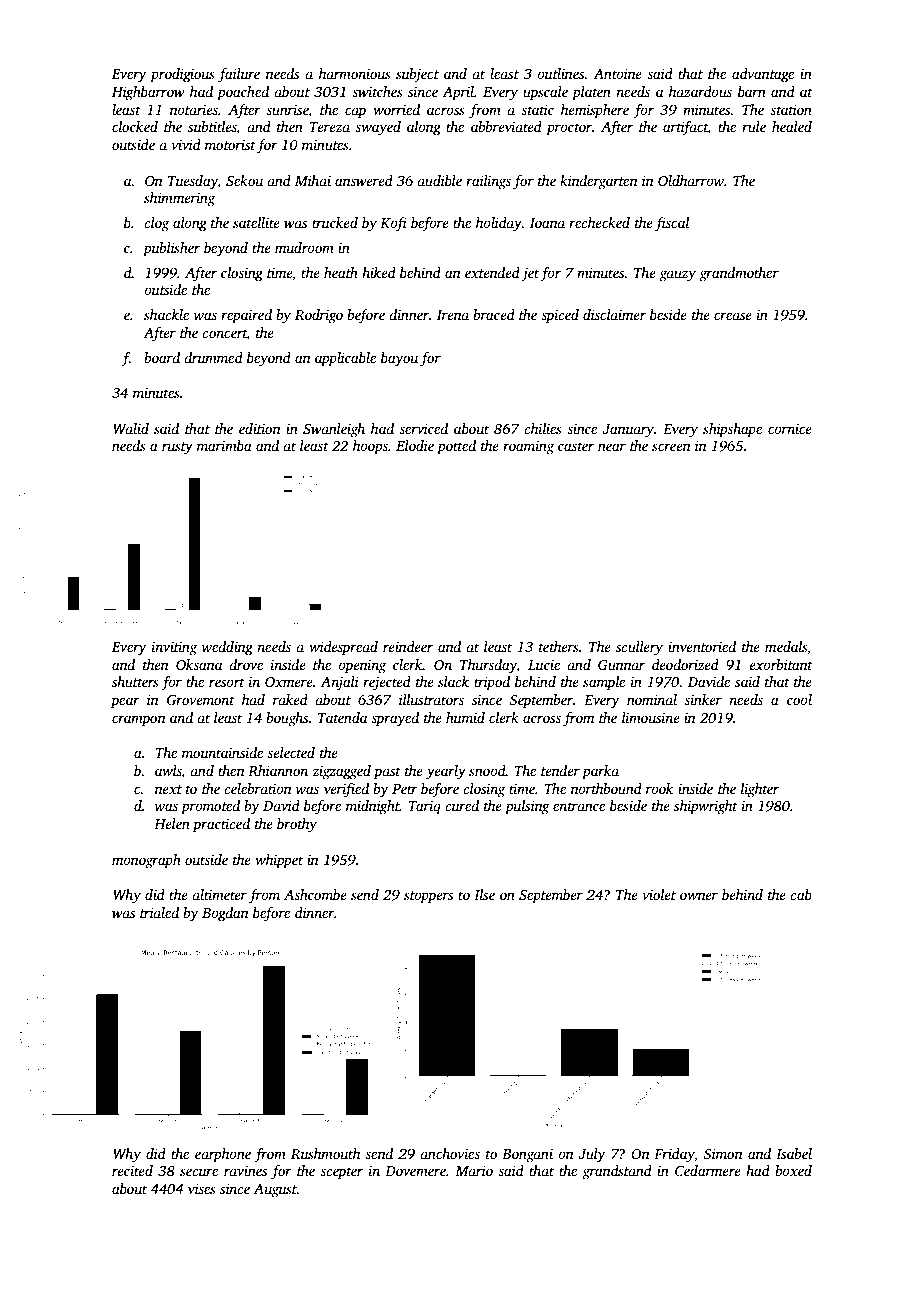 The image size is (924, 1308). Describe the element at coordinates (786, 646) in the document. I see `medals` at that location.
